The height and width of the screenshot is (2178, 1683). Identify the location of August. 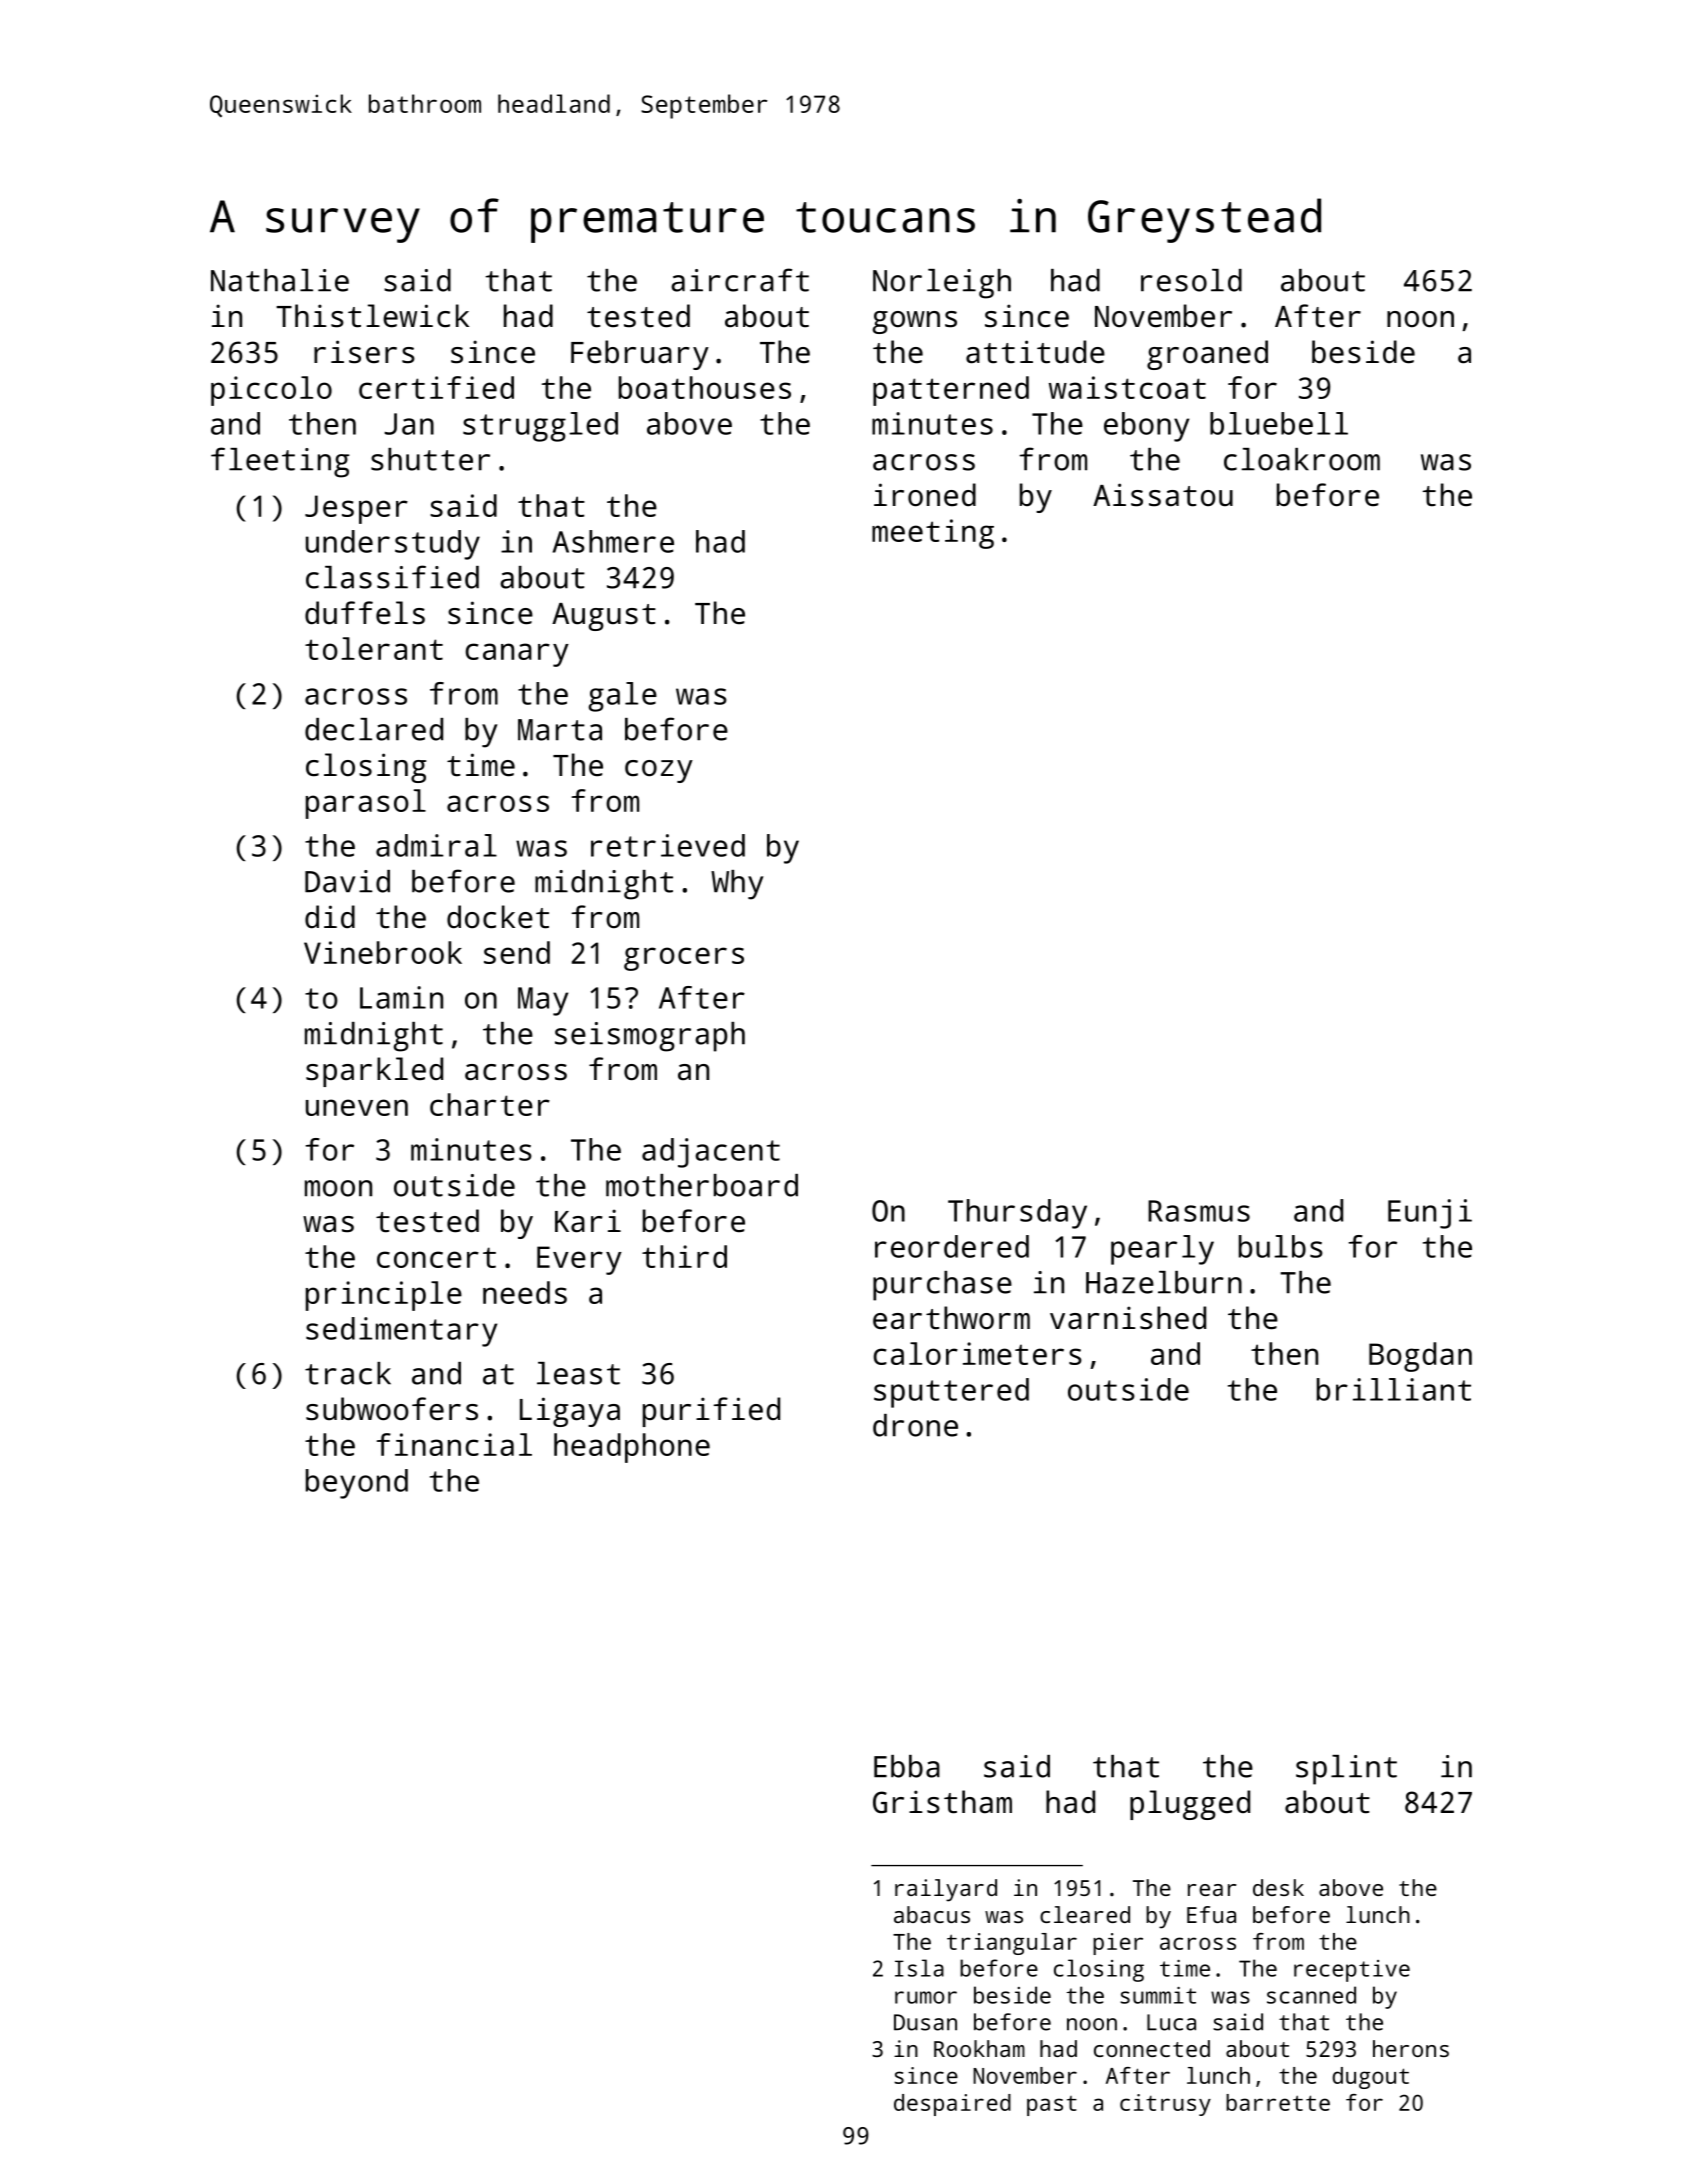
(604, 617).
